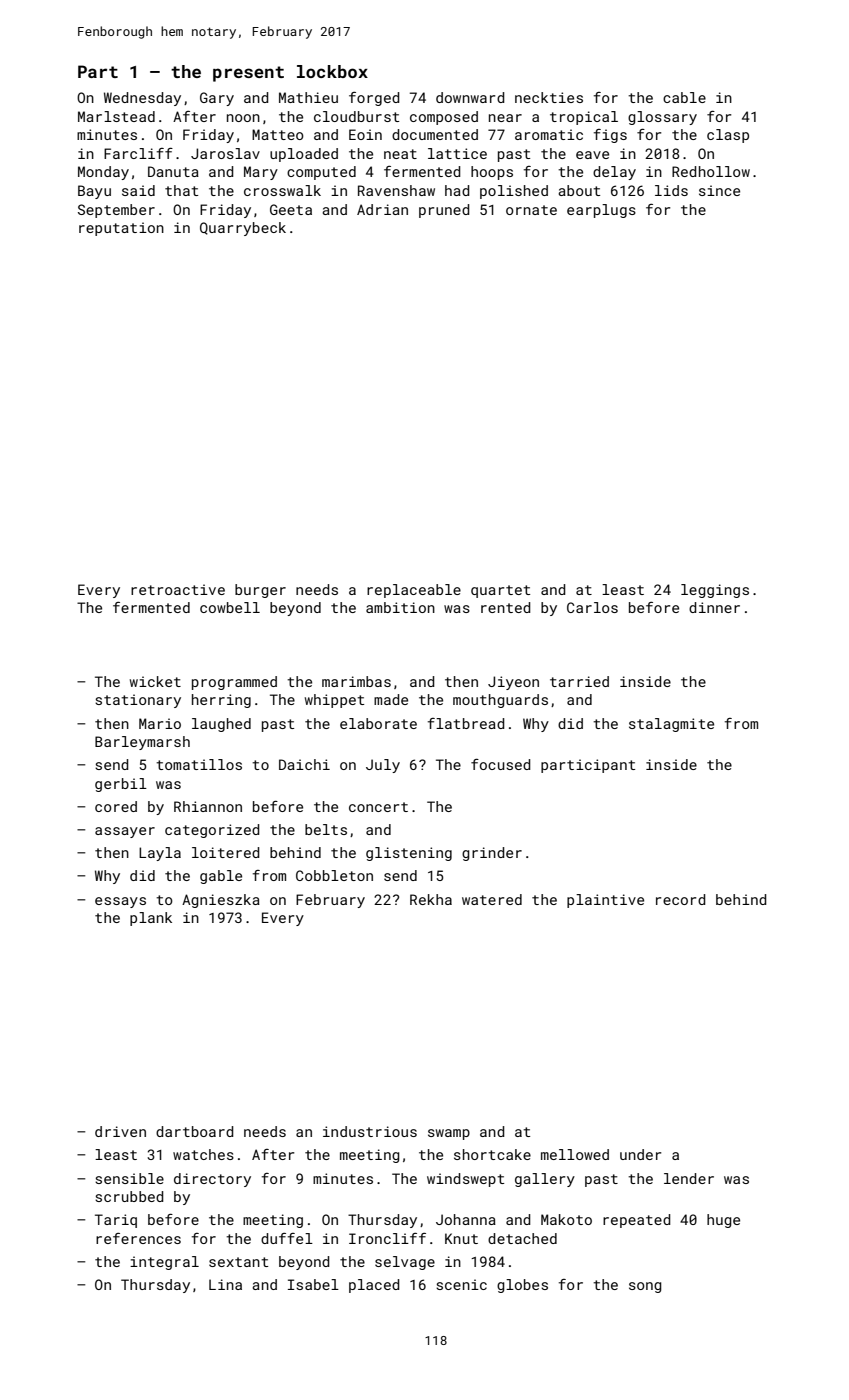 The image size is (849, 1400). I want to click on neckties, so click(549, 97).
